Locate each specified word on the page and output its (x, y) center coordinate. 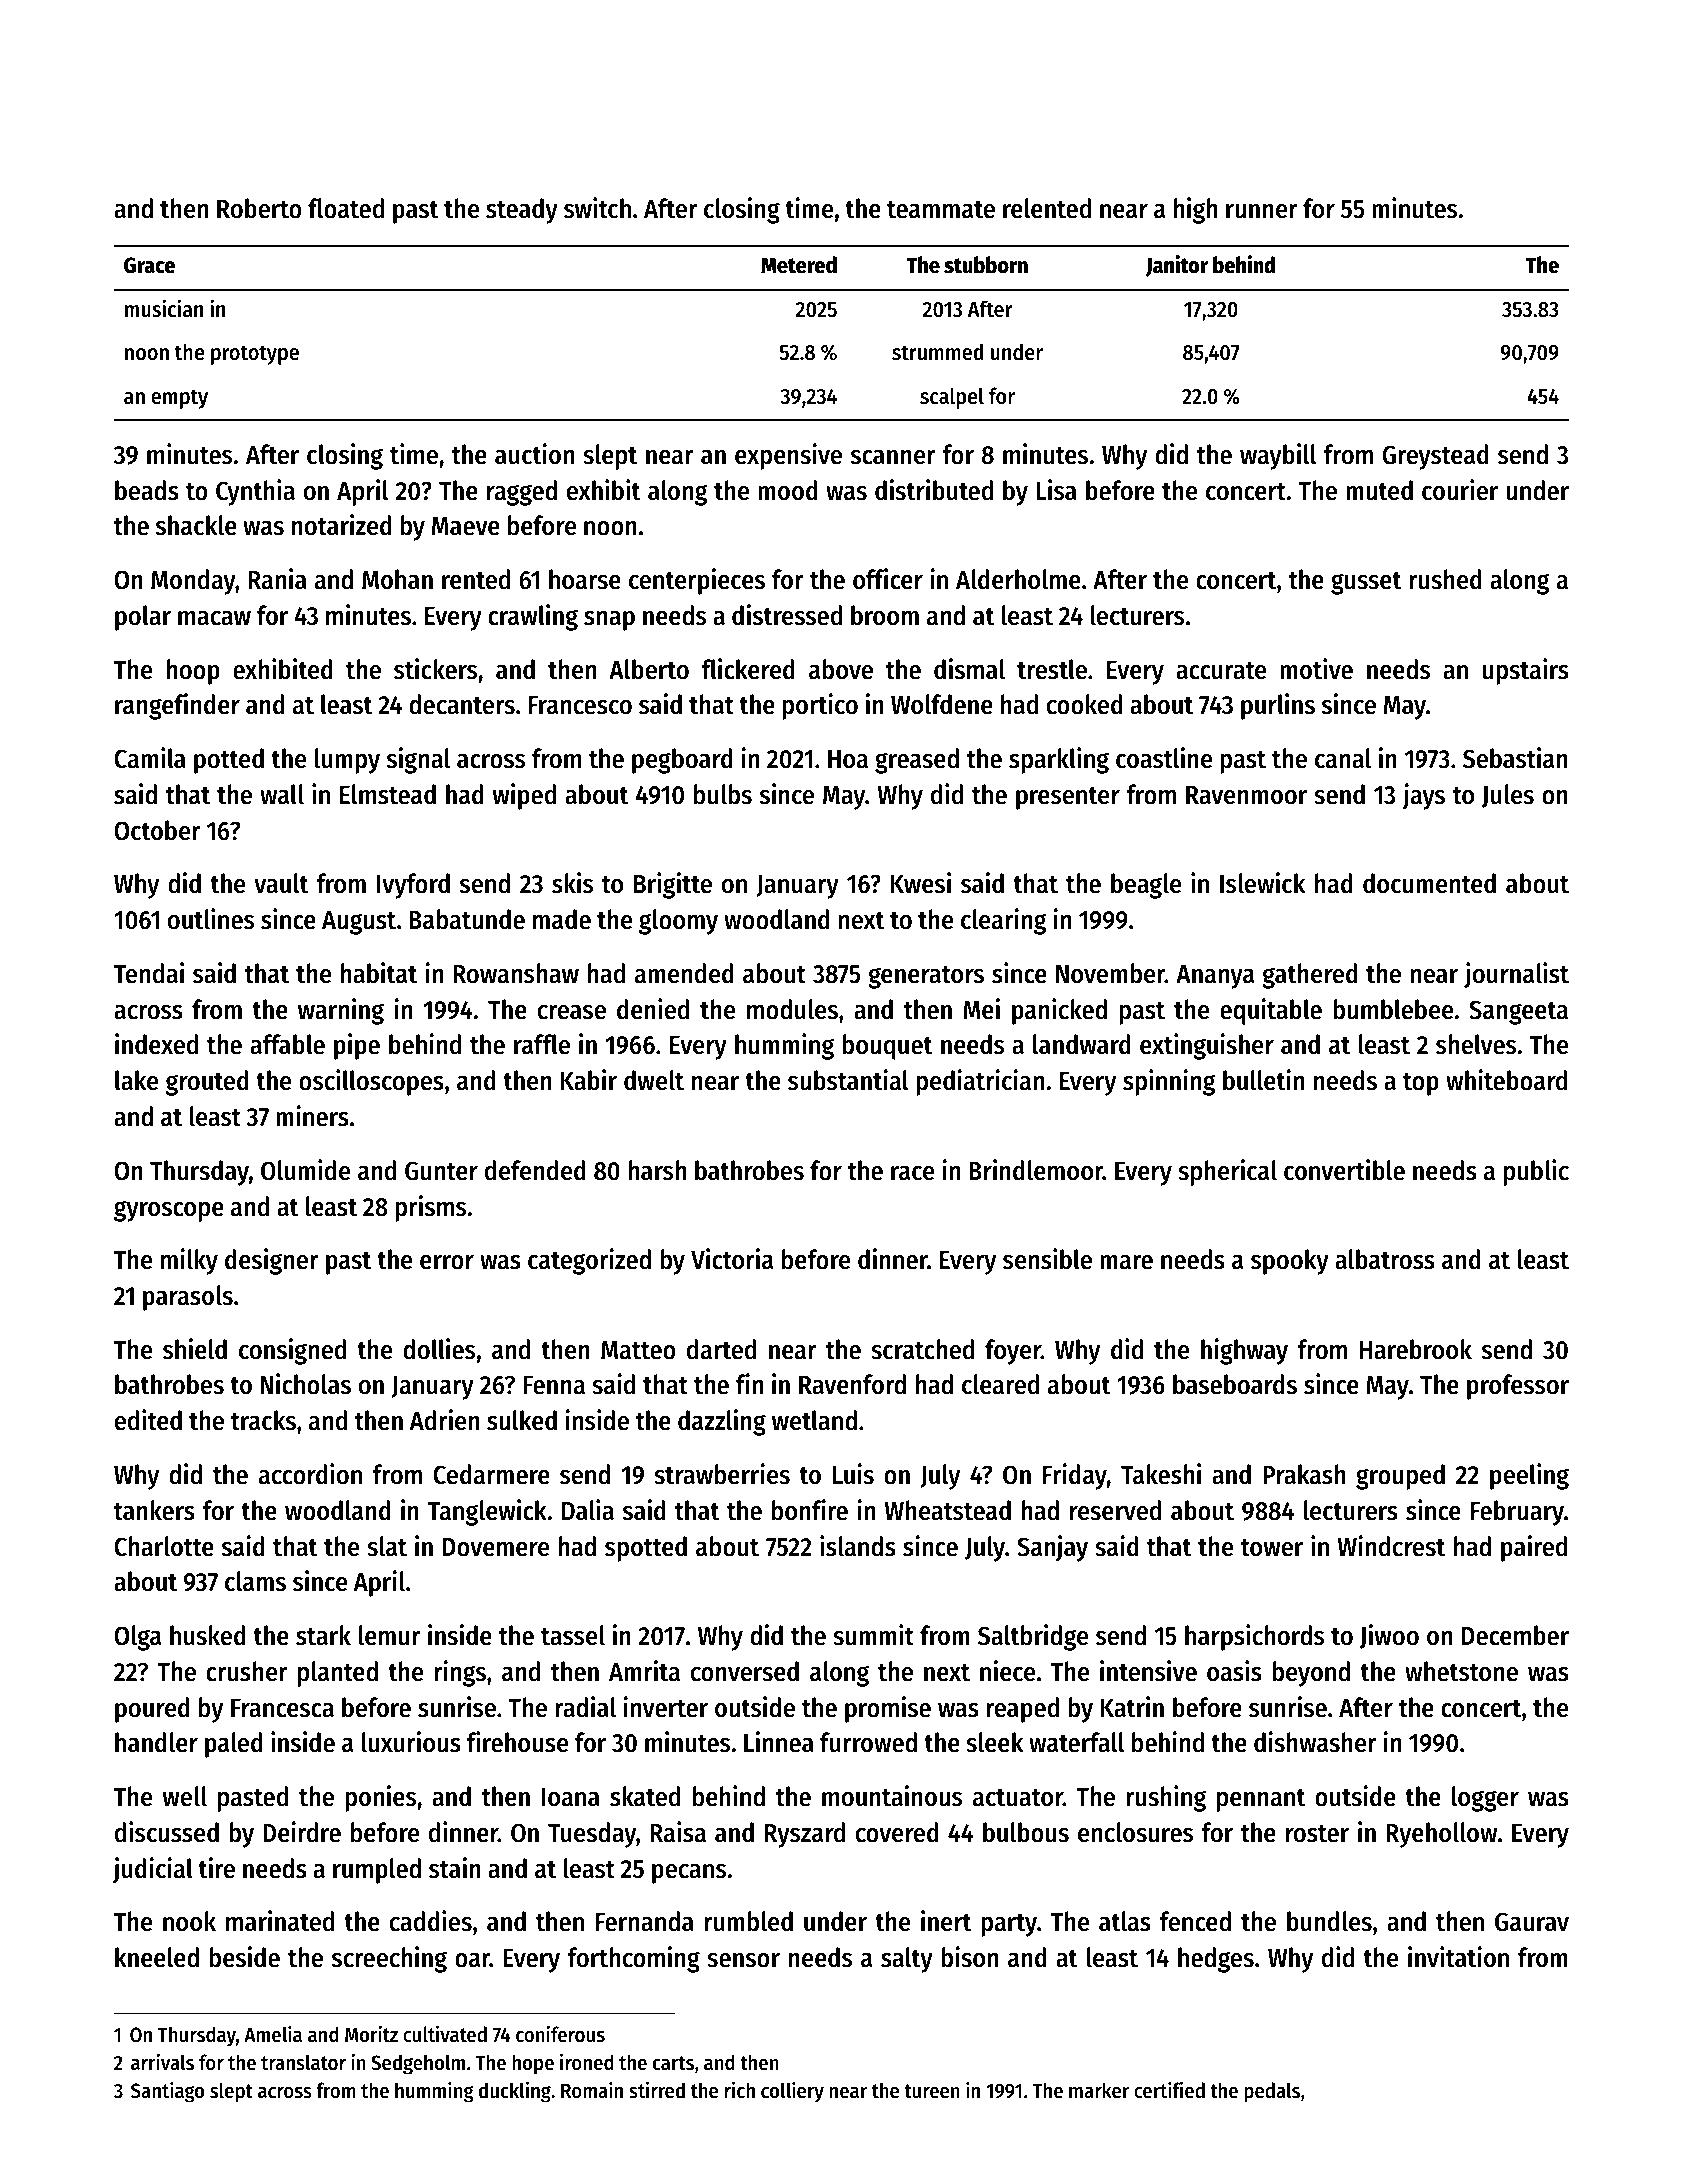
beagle (1146, 886)
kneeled (157, 1957)
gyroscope (169, 1211)
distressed (787, 615)
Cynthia (255, 492)
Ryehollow (1441, 1835)
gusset (1366, 583)
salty (907, 1960)
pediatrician (980, 1082)
